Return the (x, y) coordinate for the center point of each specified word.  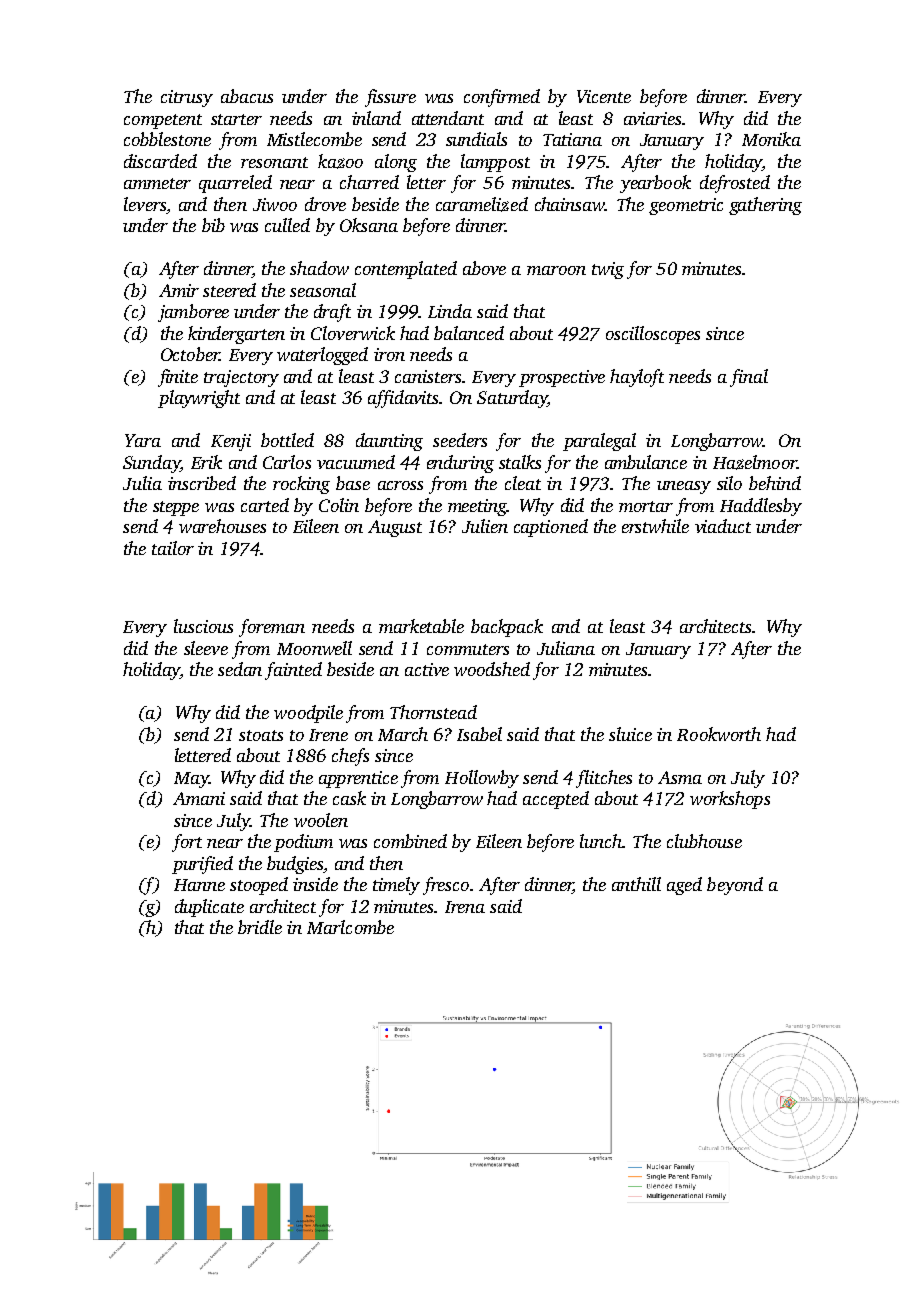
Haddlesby (761, 507)
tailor (173, 548)
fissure (390, 98)
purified (202, 865)
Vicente (604, 96)
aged (684, 886)
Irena (465, 907)
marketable (421, 626)
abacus (247, 96)
